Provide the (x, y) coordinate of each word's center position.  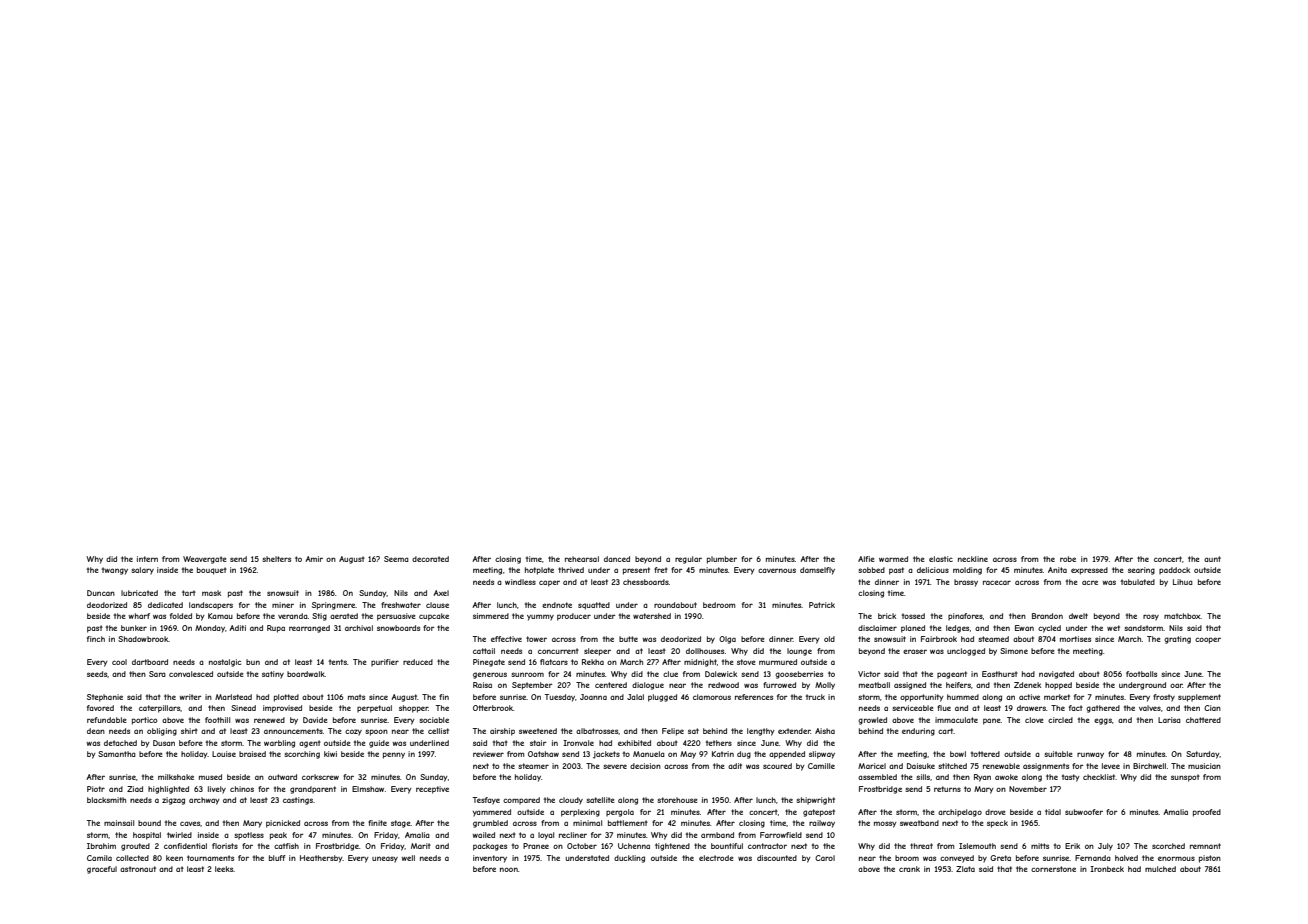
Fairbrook (939, 639)
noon (509, 869)
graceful (102, 870)
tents (338, 662)
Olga (727, 640)
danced (617, 559)
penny (394, 755)
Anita (1057, 570)
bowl (958, 754)
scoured (777, 766)
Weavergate (205, 560)
